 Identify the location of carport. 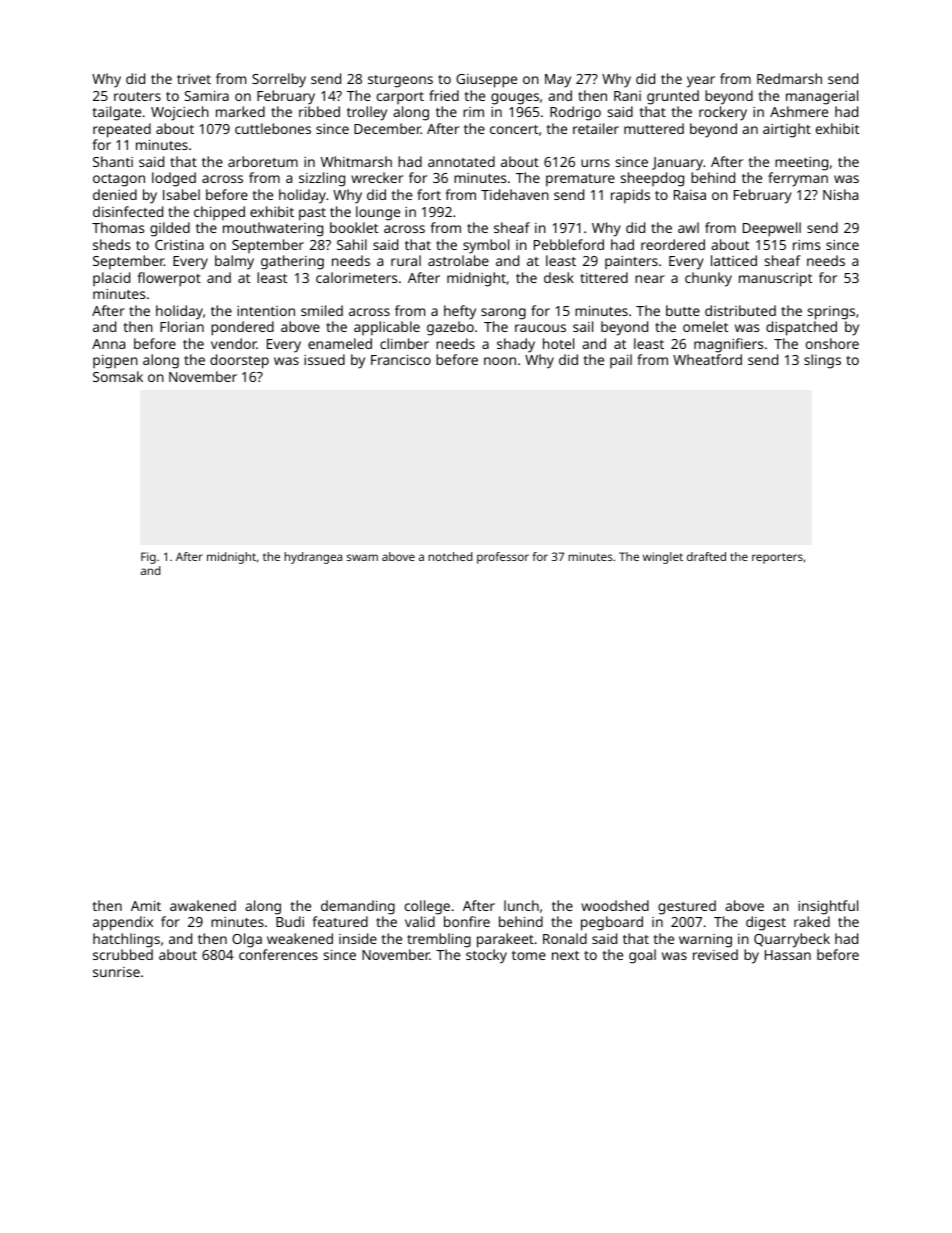
(400, 98).
